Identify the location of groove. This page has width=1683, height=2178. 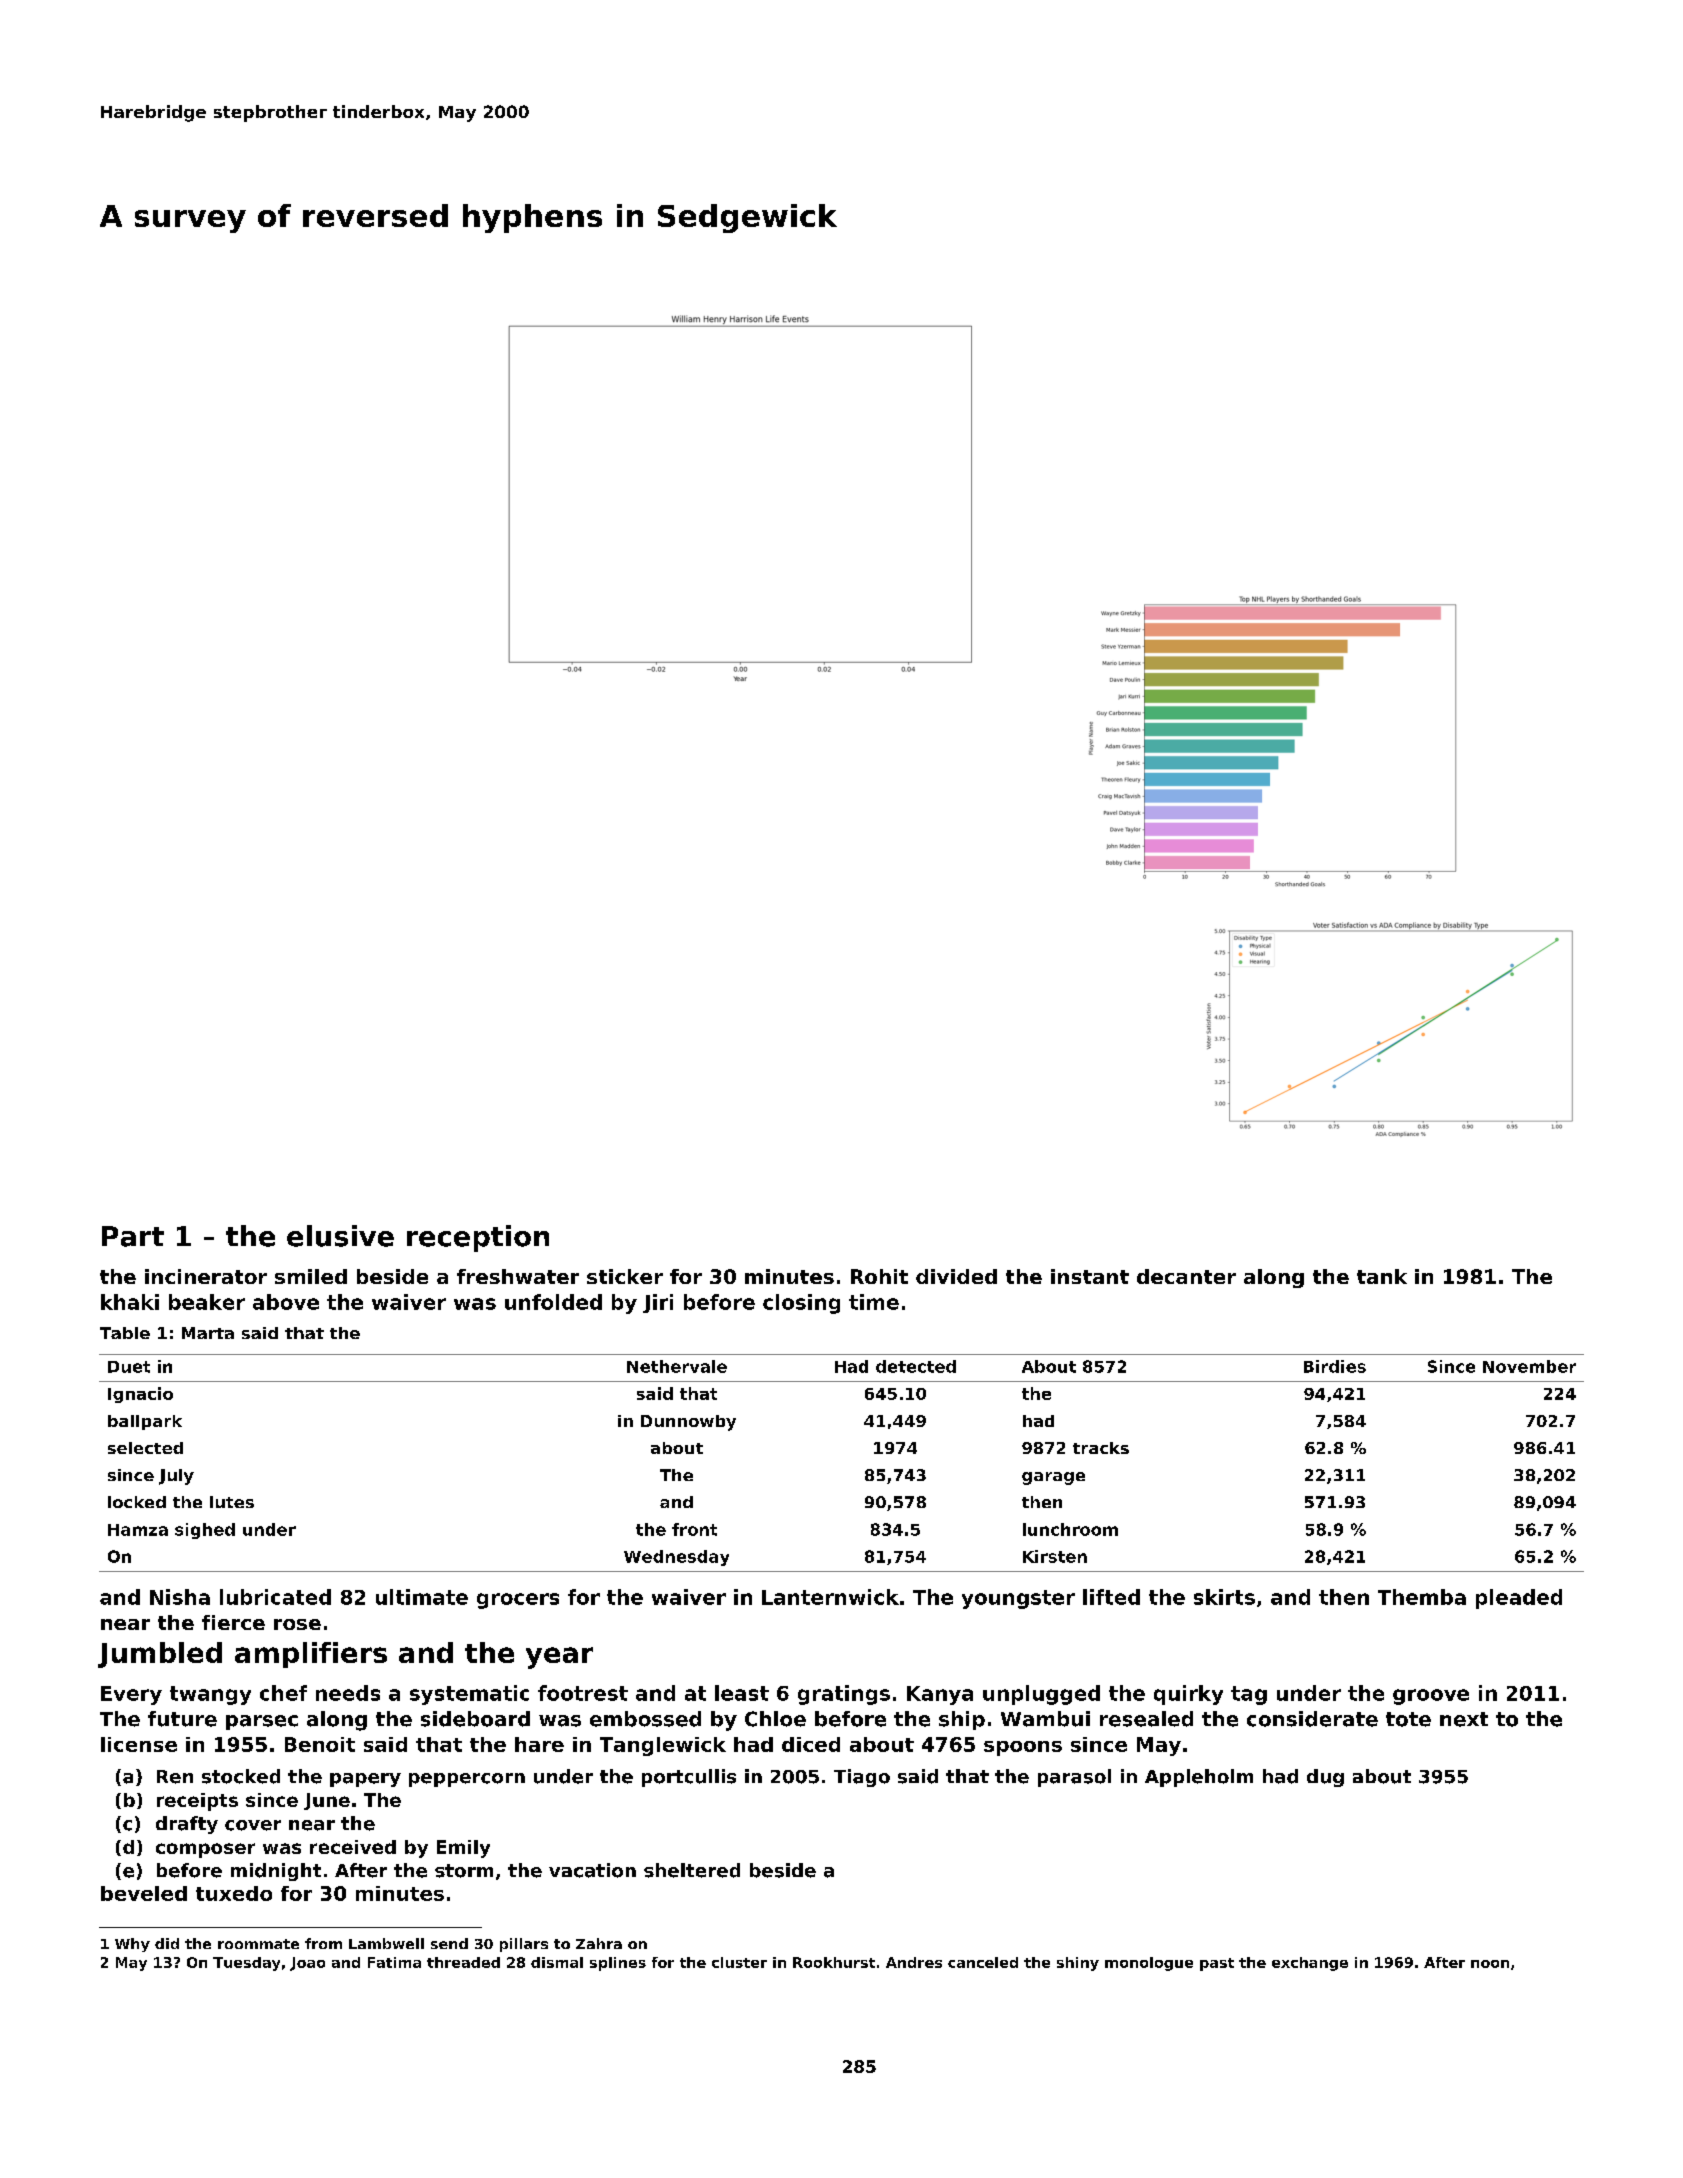
(1431, 1697).
